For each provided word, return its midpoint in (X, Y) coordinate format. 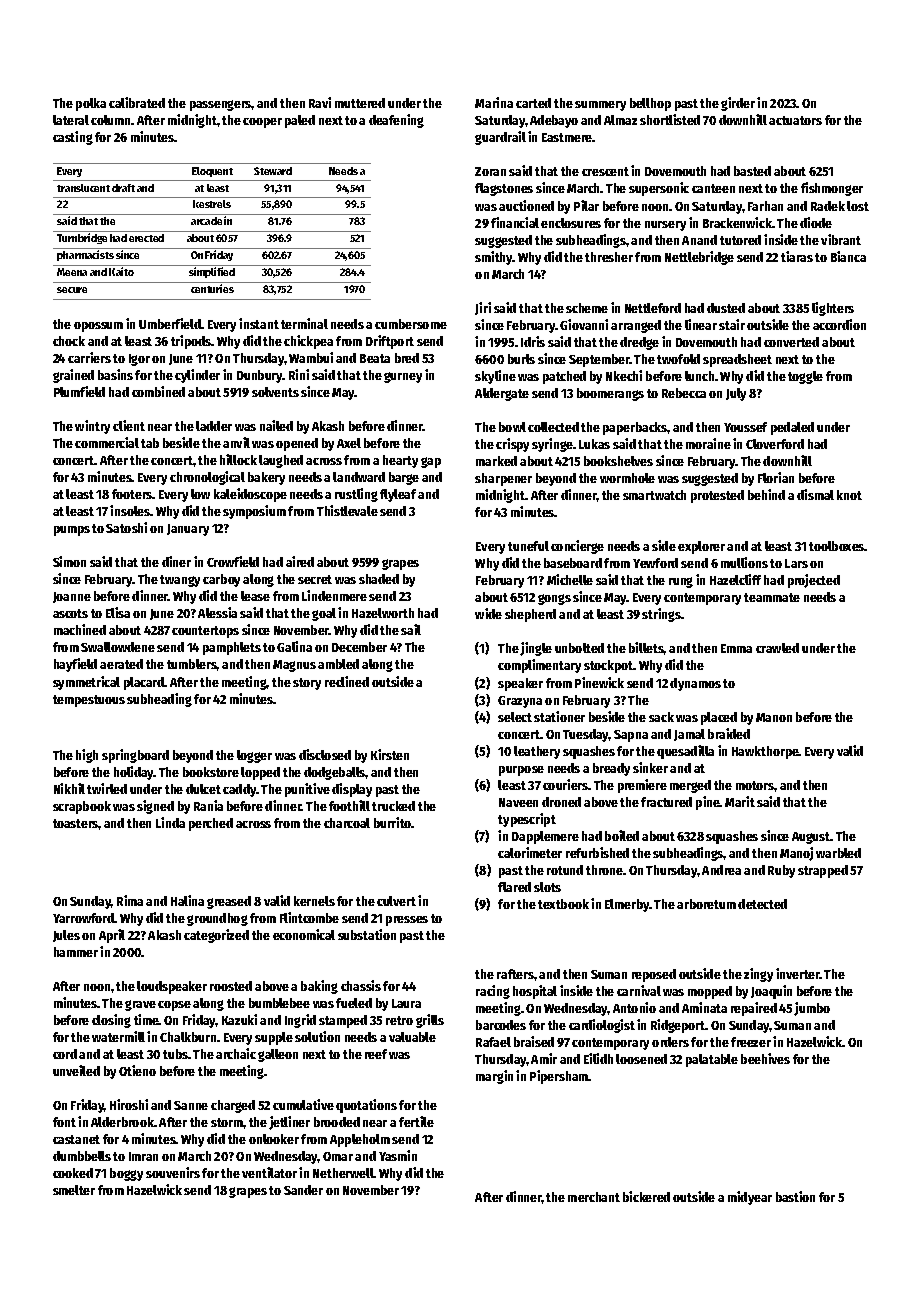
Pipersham (559, 1077)
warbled (838, 853)
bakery (266, 478)
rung (681, 582)
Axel (349, 443)
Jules (66, 936)
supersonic (659, 189)
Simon (69, 561)
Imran (143, 1156)
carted (533, 103)
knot (849, 495)
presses (407, 921)
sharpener (503, 479)
